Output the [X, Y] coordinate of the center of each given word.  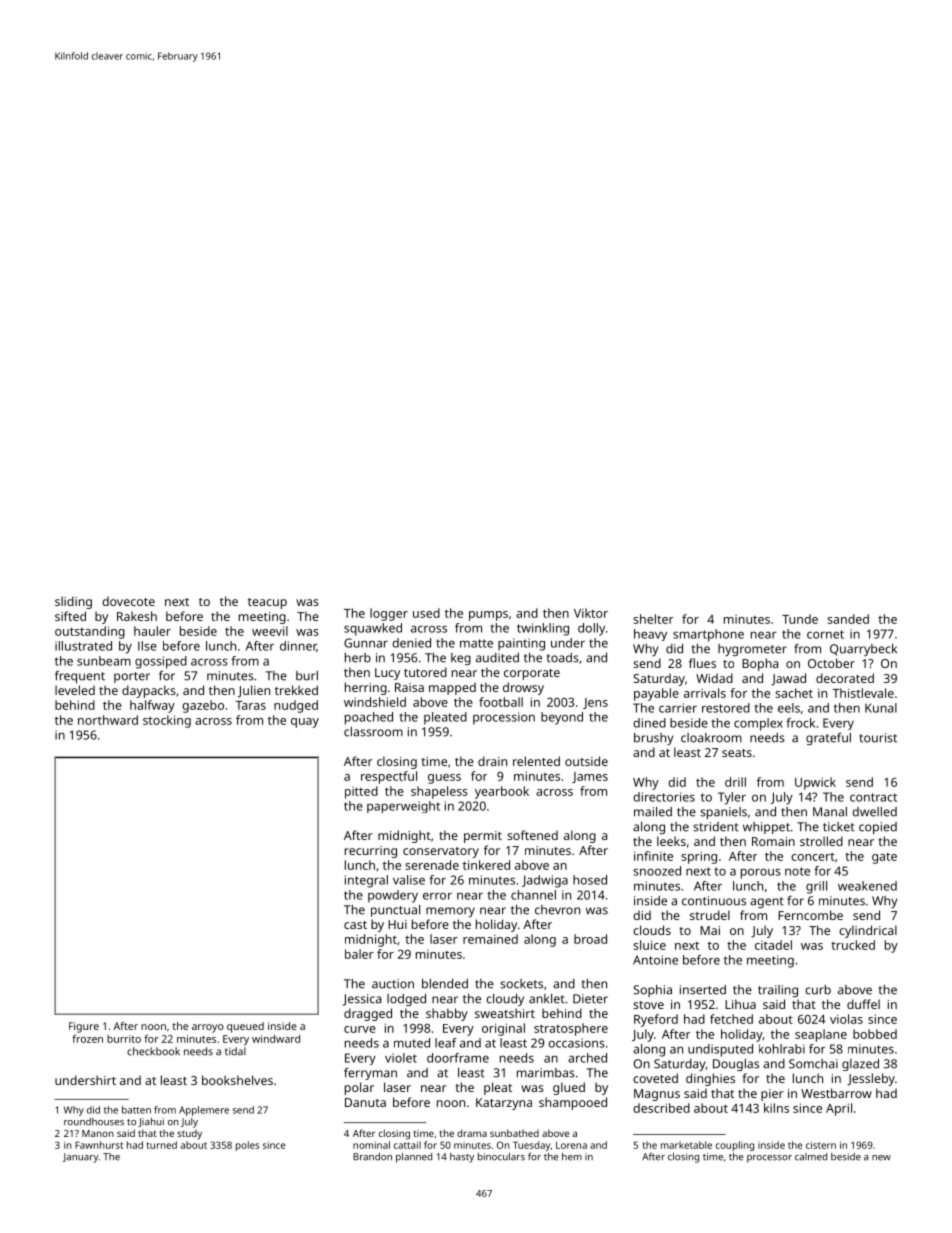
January [81, 1158]
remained [490, 939]
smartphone [708, 635]
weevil [270, 631]
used [426, 613]
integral [366, 881]
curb [818, 990]
